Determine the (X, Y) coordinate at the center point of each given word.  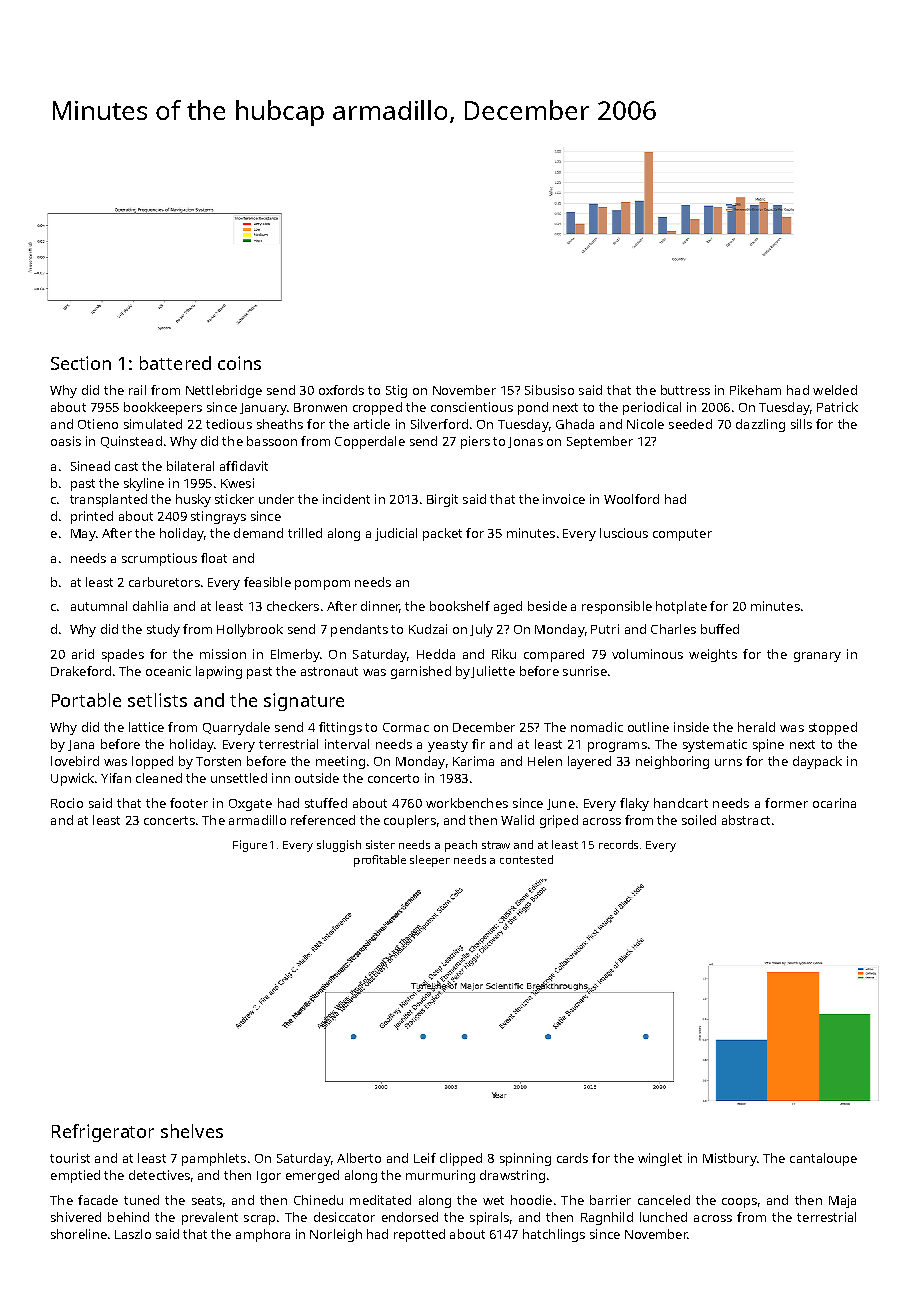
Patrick (837, 407)
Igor (269, 1177)
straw (496, 845)
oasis (66, 441)
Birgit (442, 500)
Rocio (67, 803)
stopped (833, 728)
